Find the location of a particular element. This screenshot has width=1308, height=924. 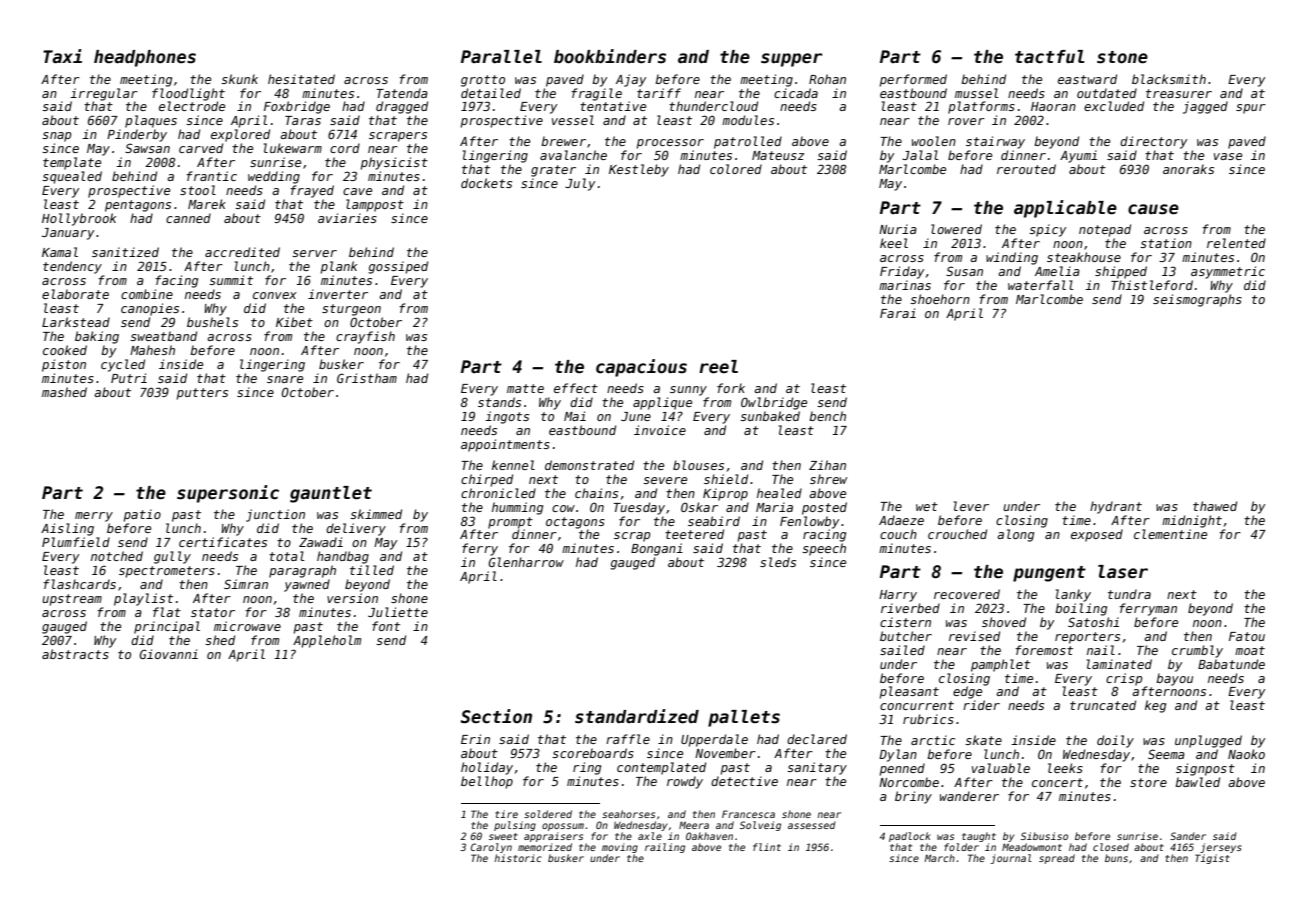

explored is located at coordinates (240, 135).
